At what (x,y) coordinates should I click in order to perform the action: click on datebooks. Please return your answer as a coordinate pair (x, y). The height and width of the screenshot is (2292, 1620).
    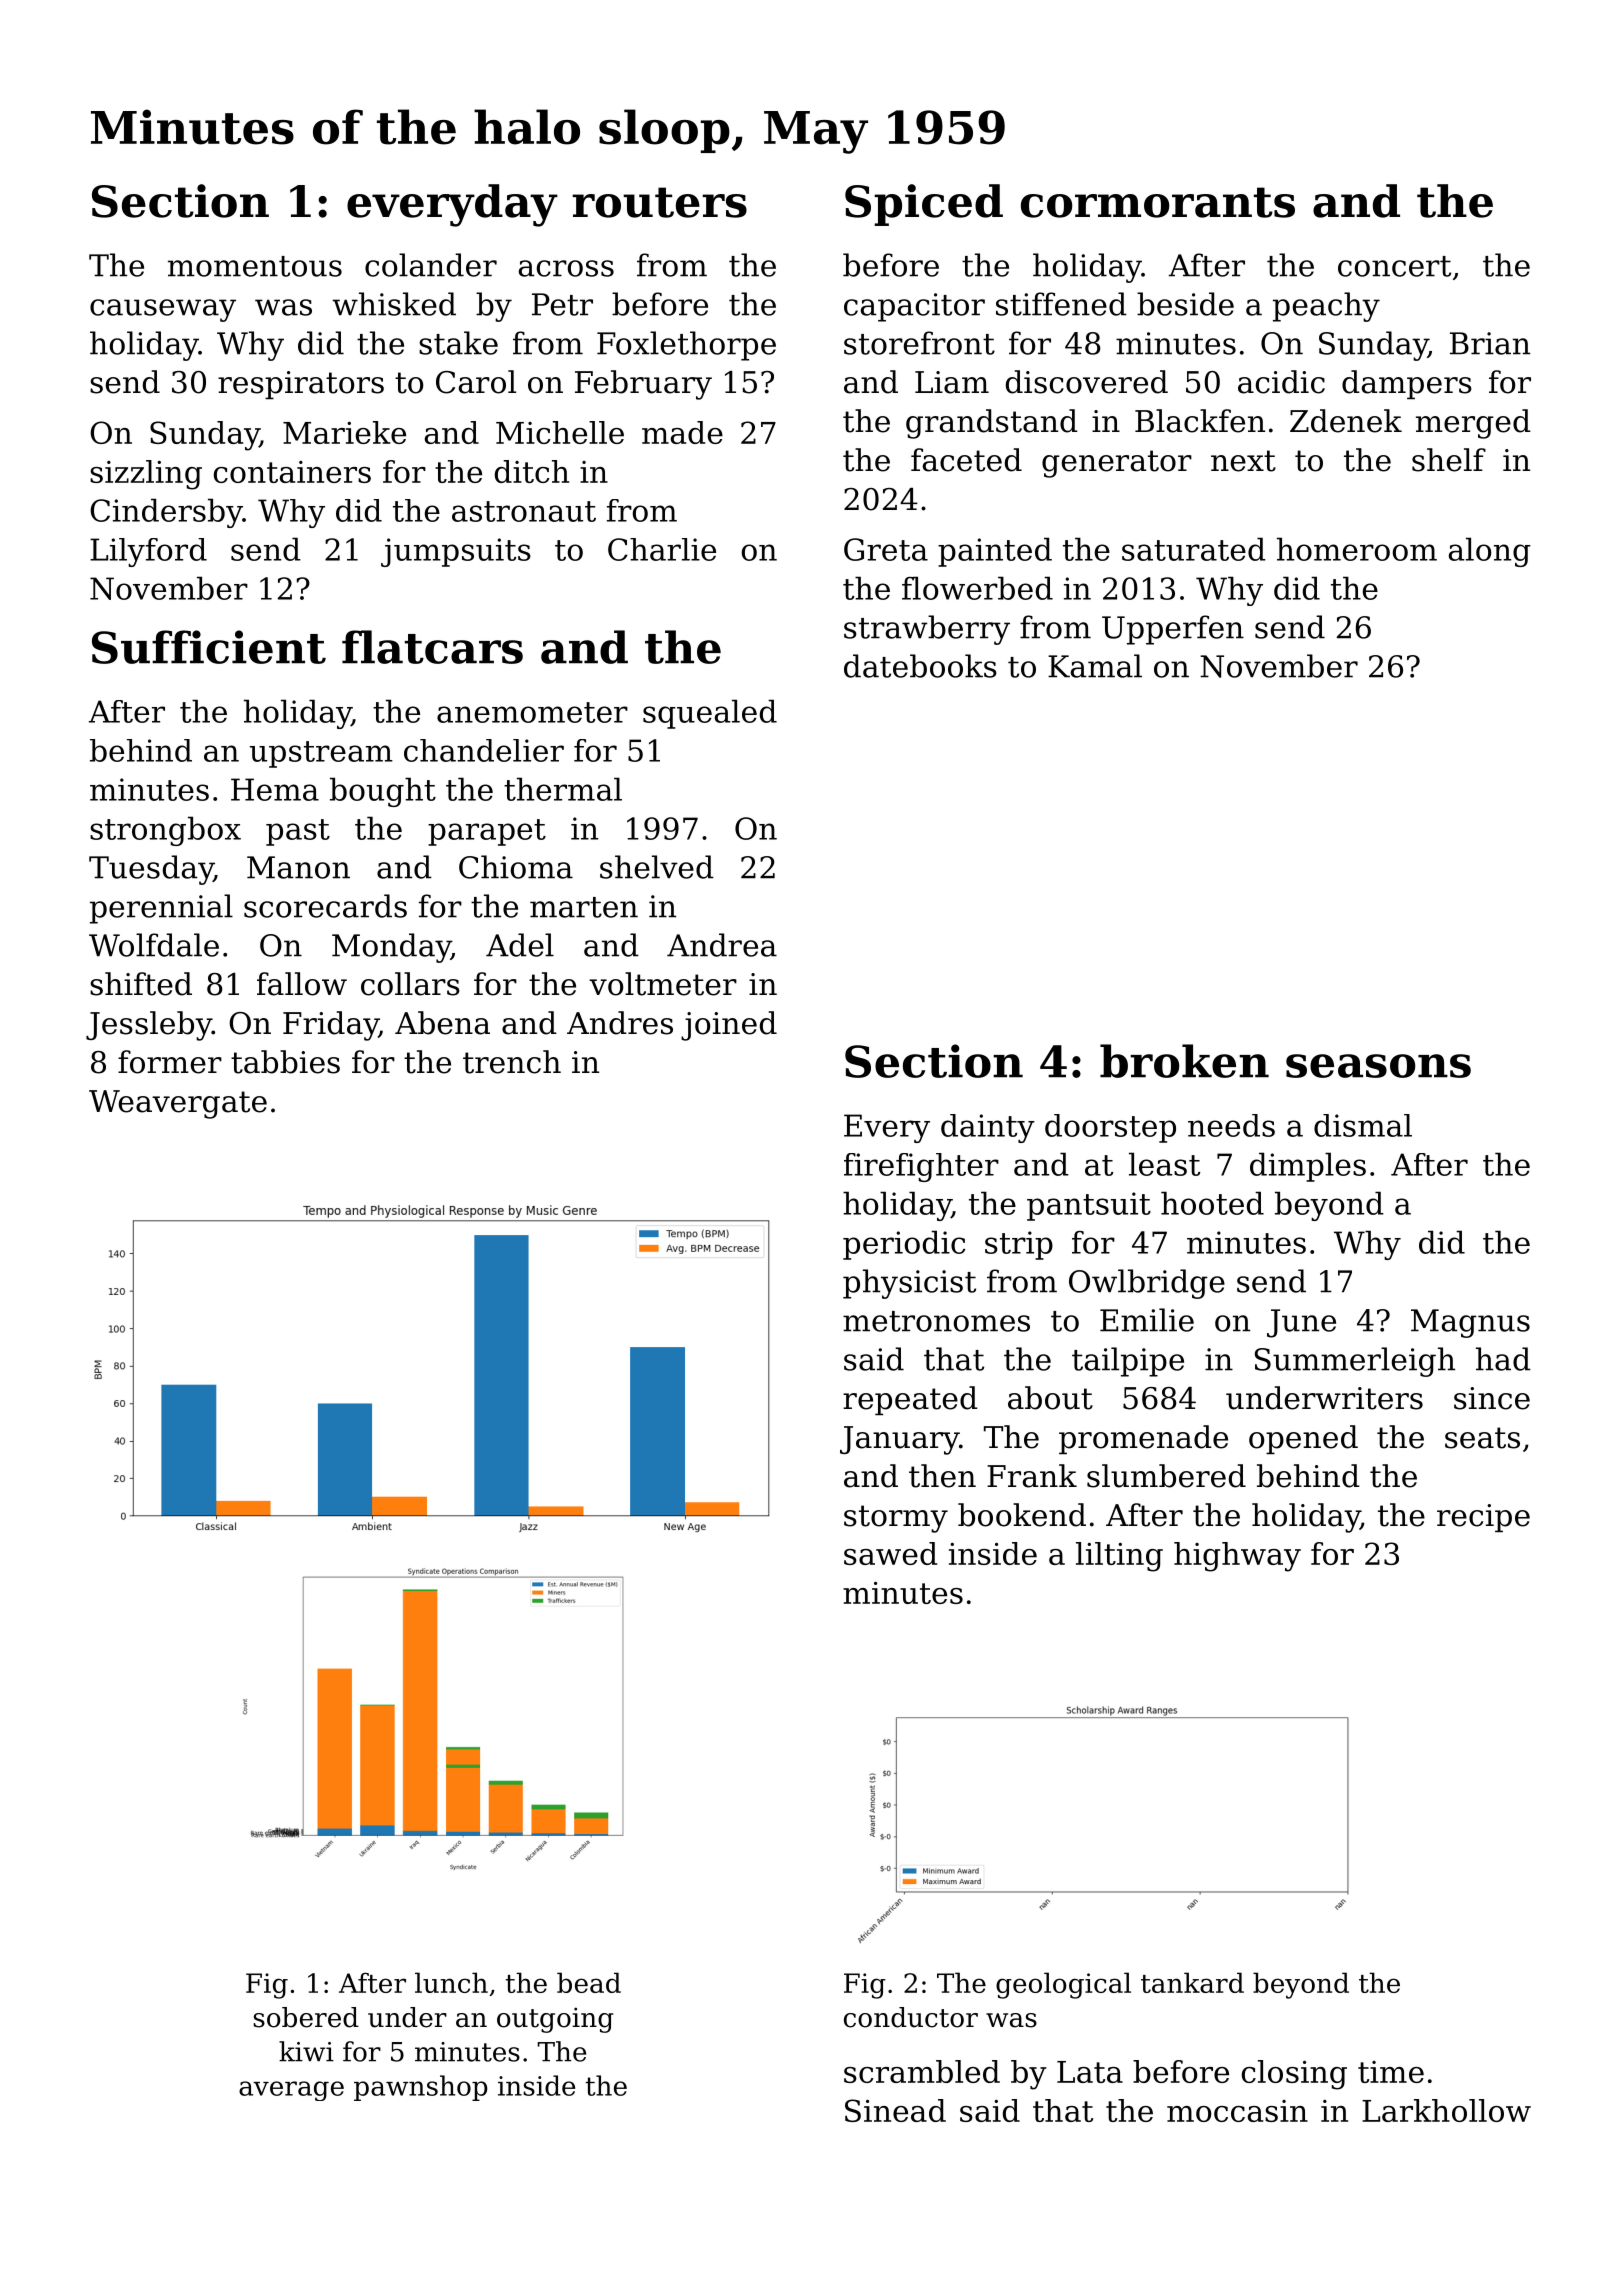
    Looking at the image, I should click on (920, 666).
